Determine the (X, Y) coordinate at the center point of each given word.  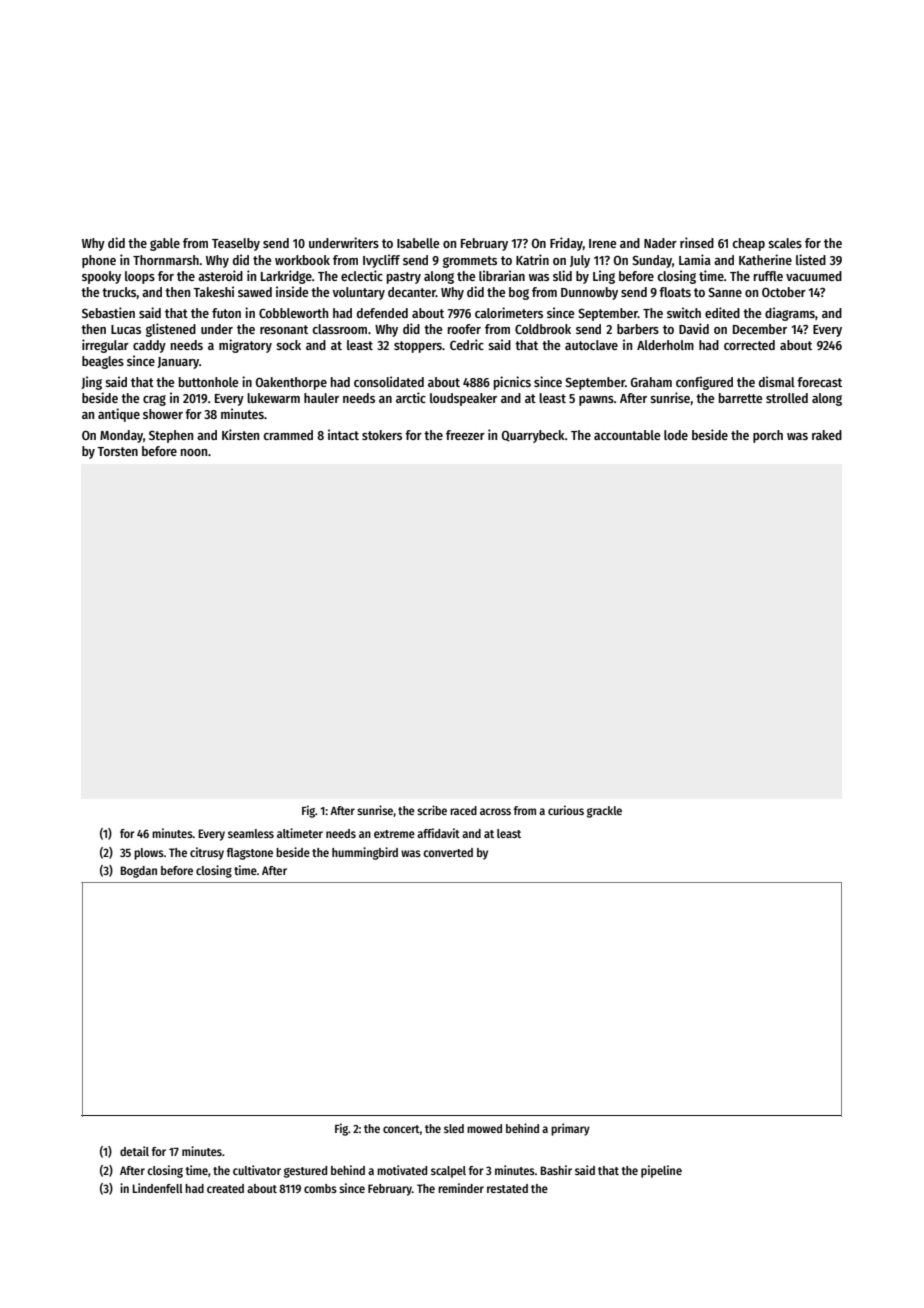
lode (676, 435)
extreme (394, 834)
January (178, 363)
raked (827, 435)
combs (320, 1188)
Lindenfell (157, 1188)
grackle (604, 812)
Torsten (117, 451)
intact (343, 434)
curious (566, 810)
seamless (251, 833)
